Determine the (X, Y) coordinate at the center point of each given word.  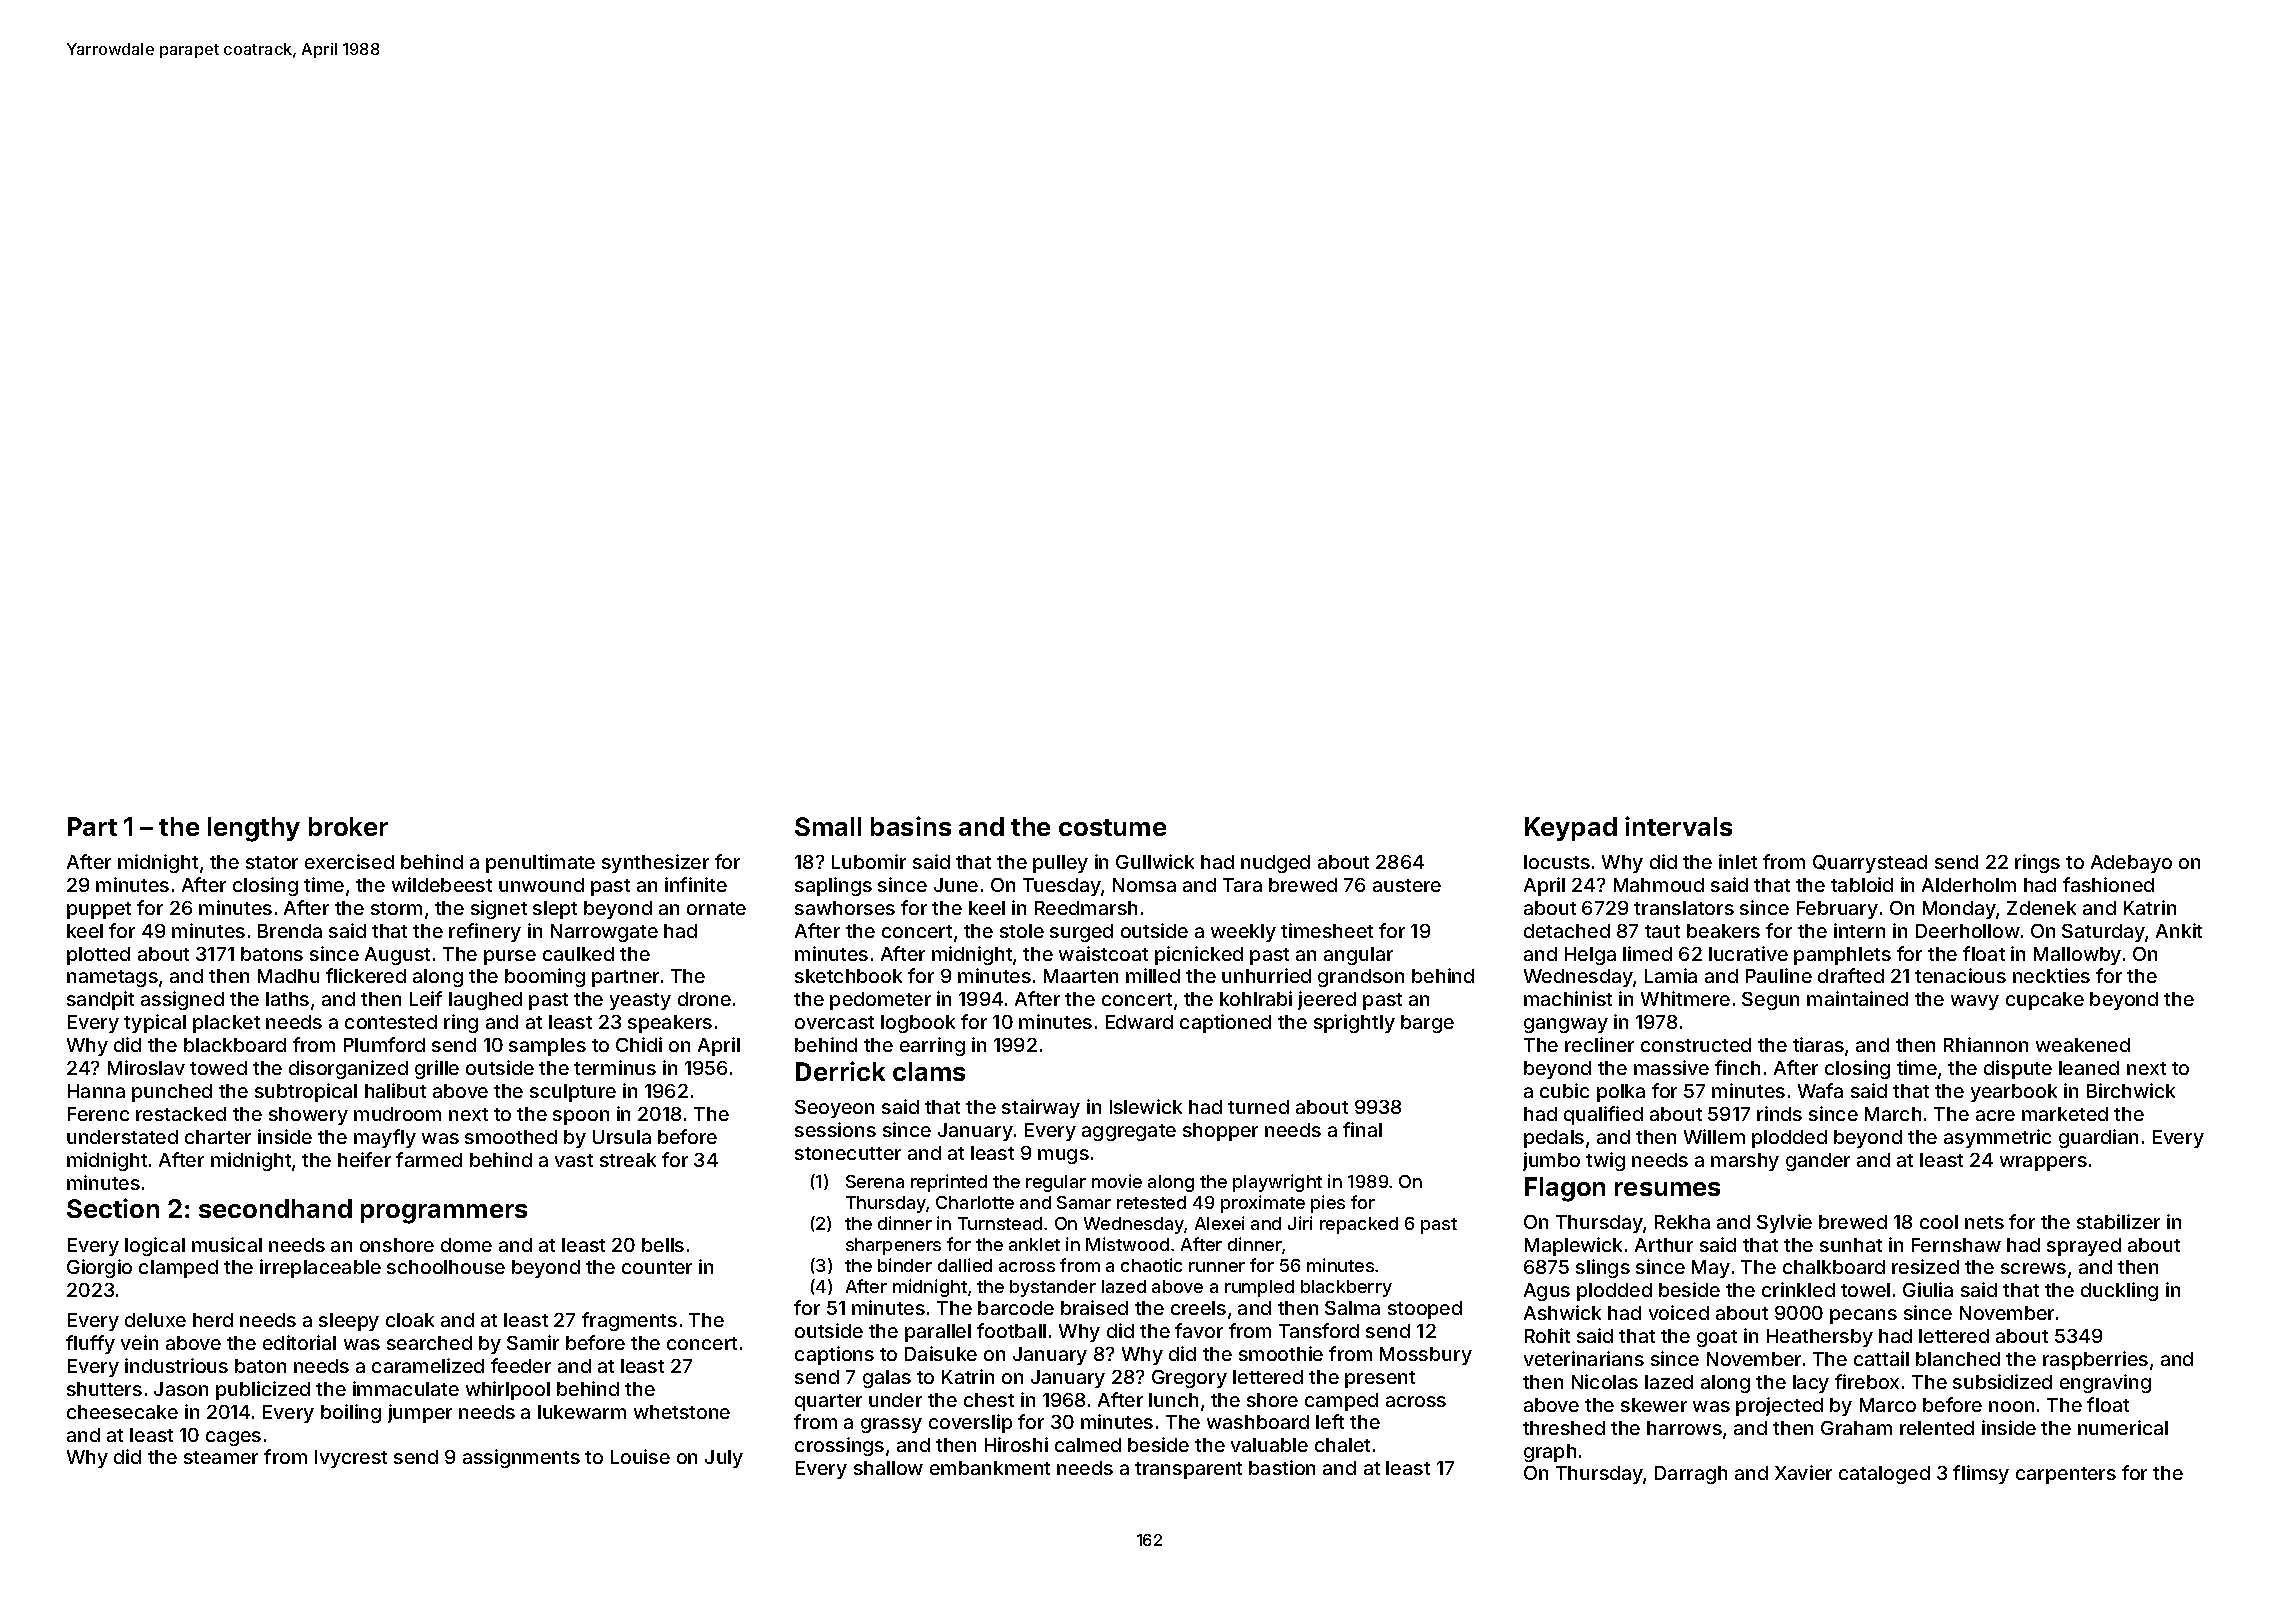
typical (155, 1023)
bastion (1282, 1467)
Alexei (1219, 1223)
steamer (221, 1457)
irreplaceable (320, 1268)
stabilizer (2118, 1221)
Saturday (2103, 933)
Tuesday (1062, 887)
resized (1925, 1266)
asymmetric (1997, 1138)
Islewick (1146, 1106)
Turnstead (1000, 1223)
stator (272, 862)
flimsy (1981, 1474)
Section (113, 1208)
